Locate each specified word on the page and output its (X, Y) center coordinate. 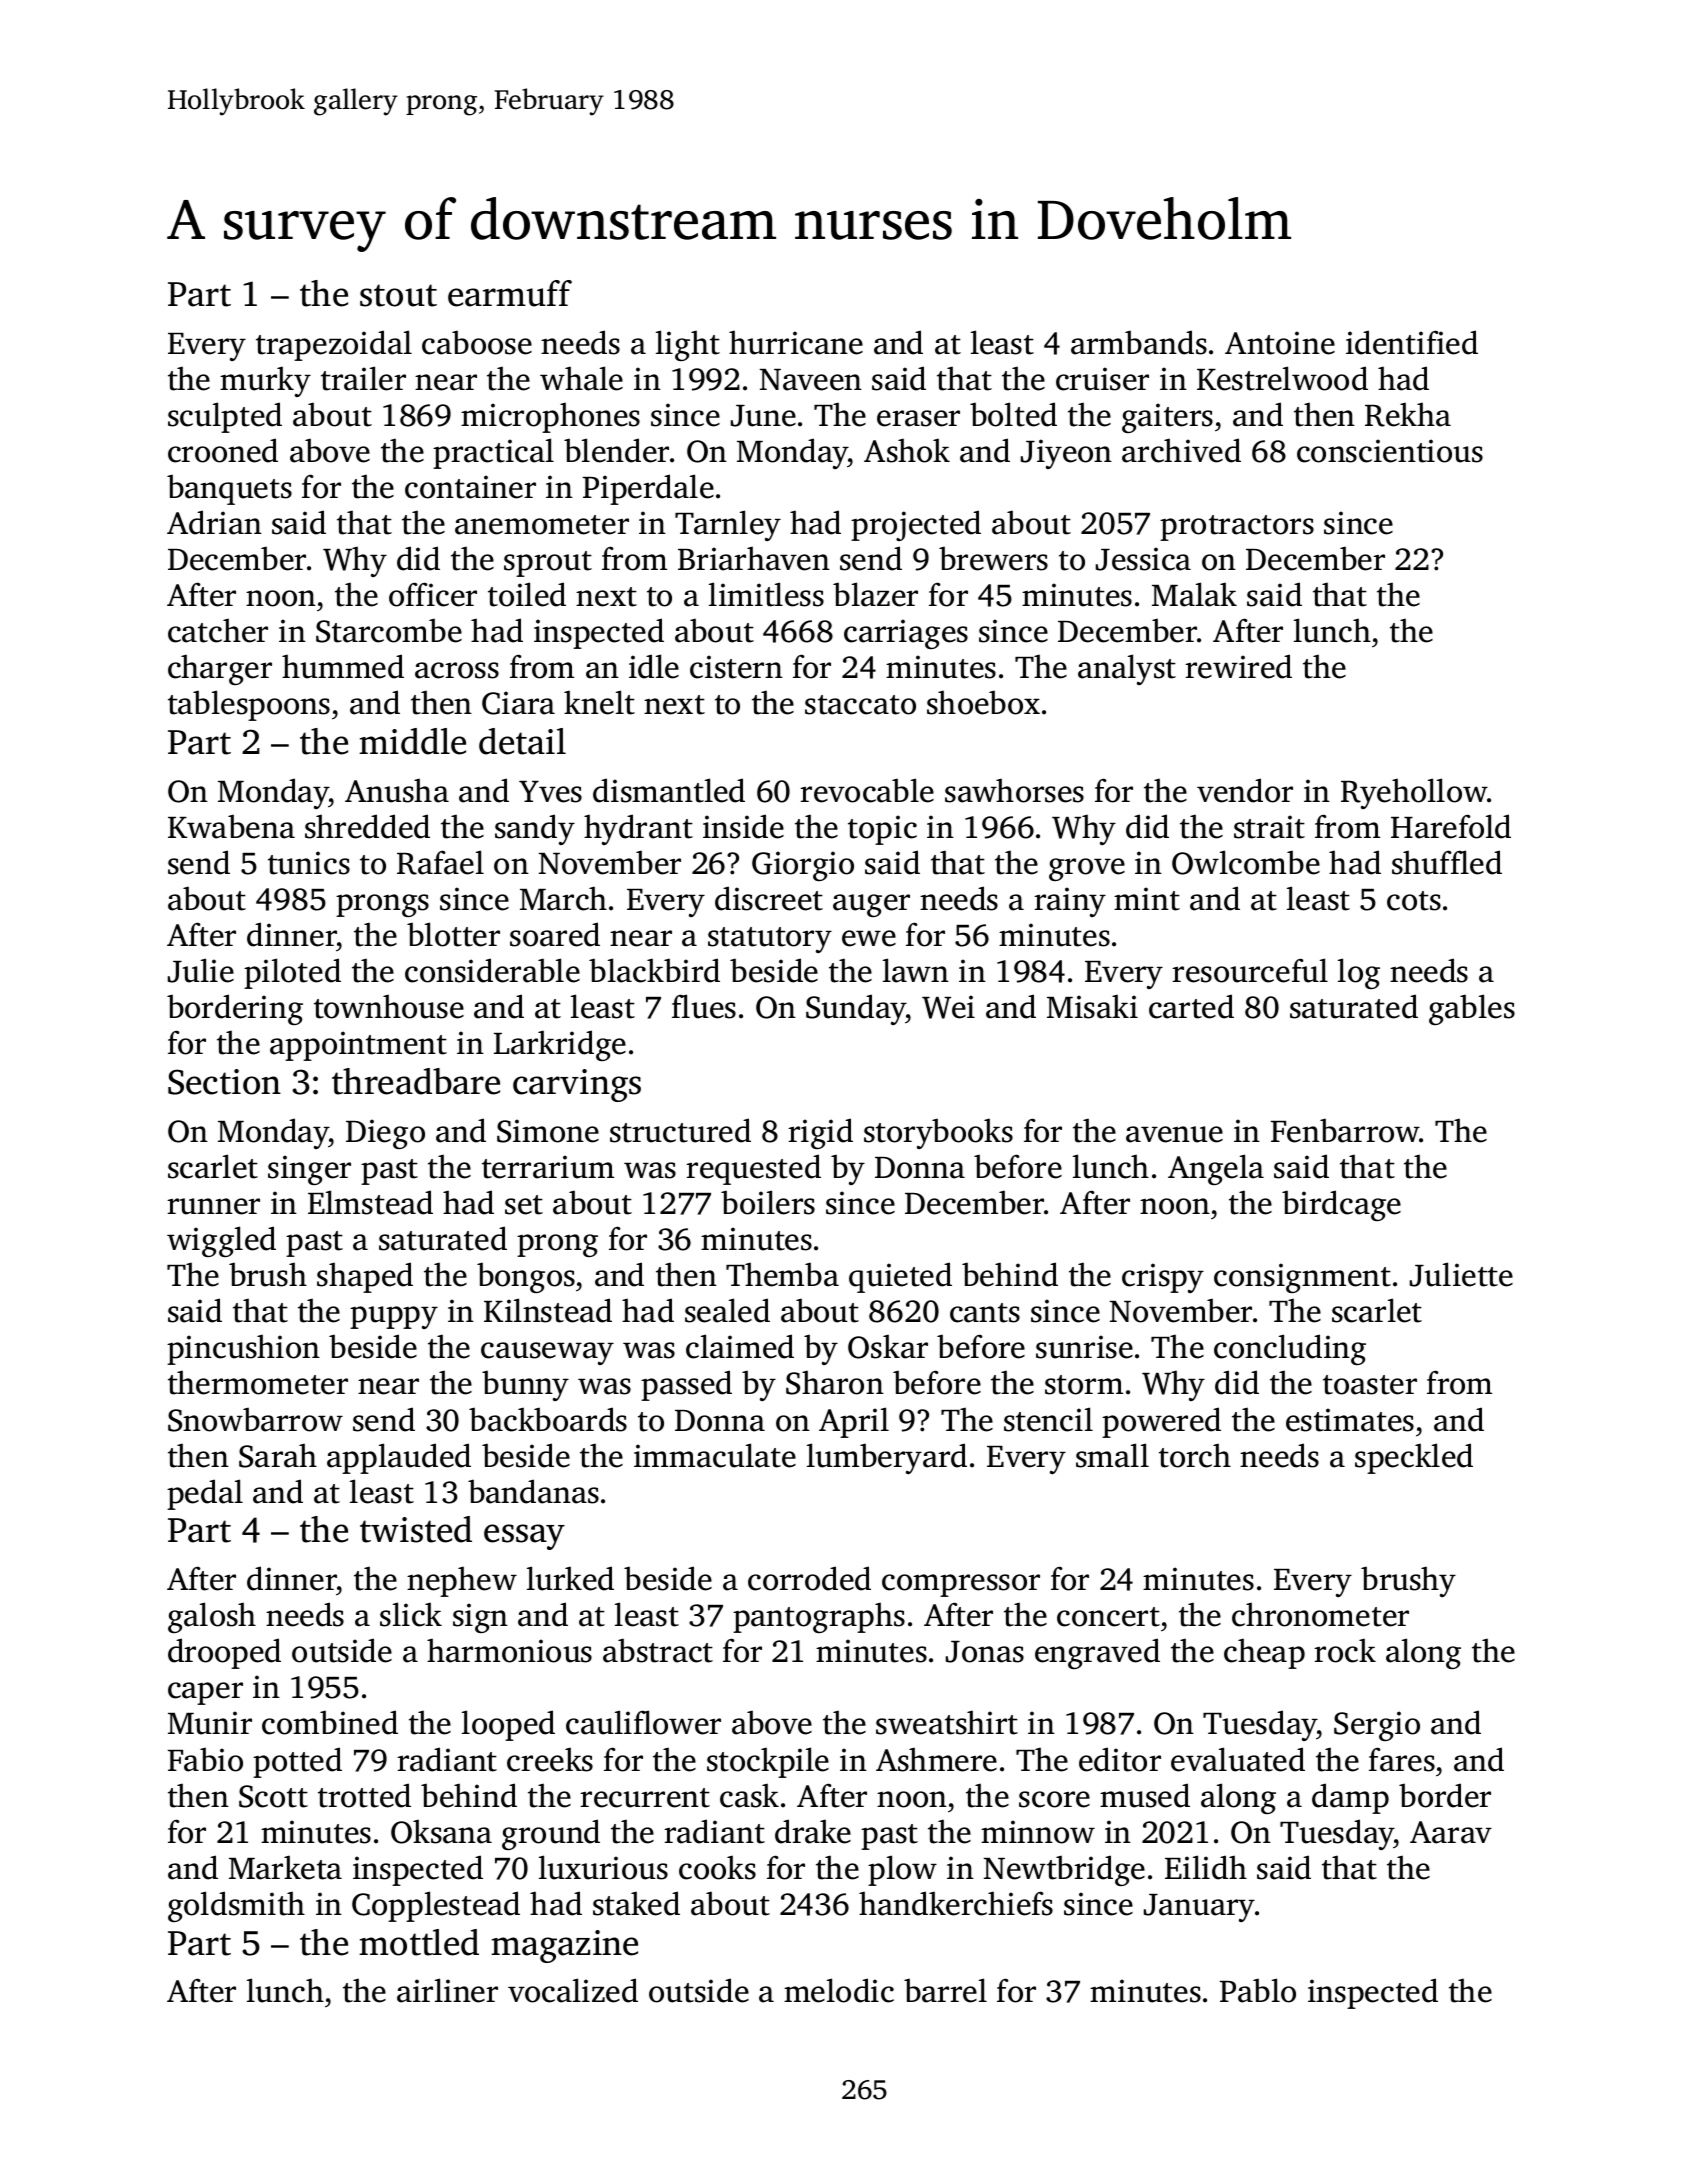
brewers (993, 558)
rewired (1238, 666)
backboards (548, 1419)
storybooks (938, 1133)
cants (985, 1313)
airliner (447, 1990)
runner (213, 1206)
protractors (1237, 528)
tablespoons (249, 705)
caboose (477, 342)
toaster (1370, 1385)
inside (743, 826)
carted (1191, 1006)
